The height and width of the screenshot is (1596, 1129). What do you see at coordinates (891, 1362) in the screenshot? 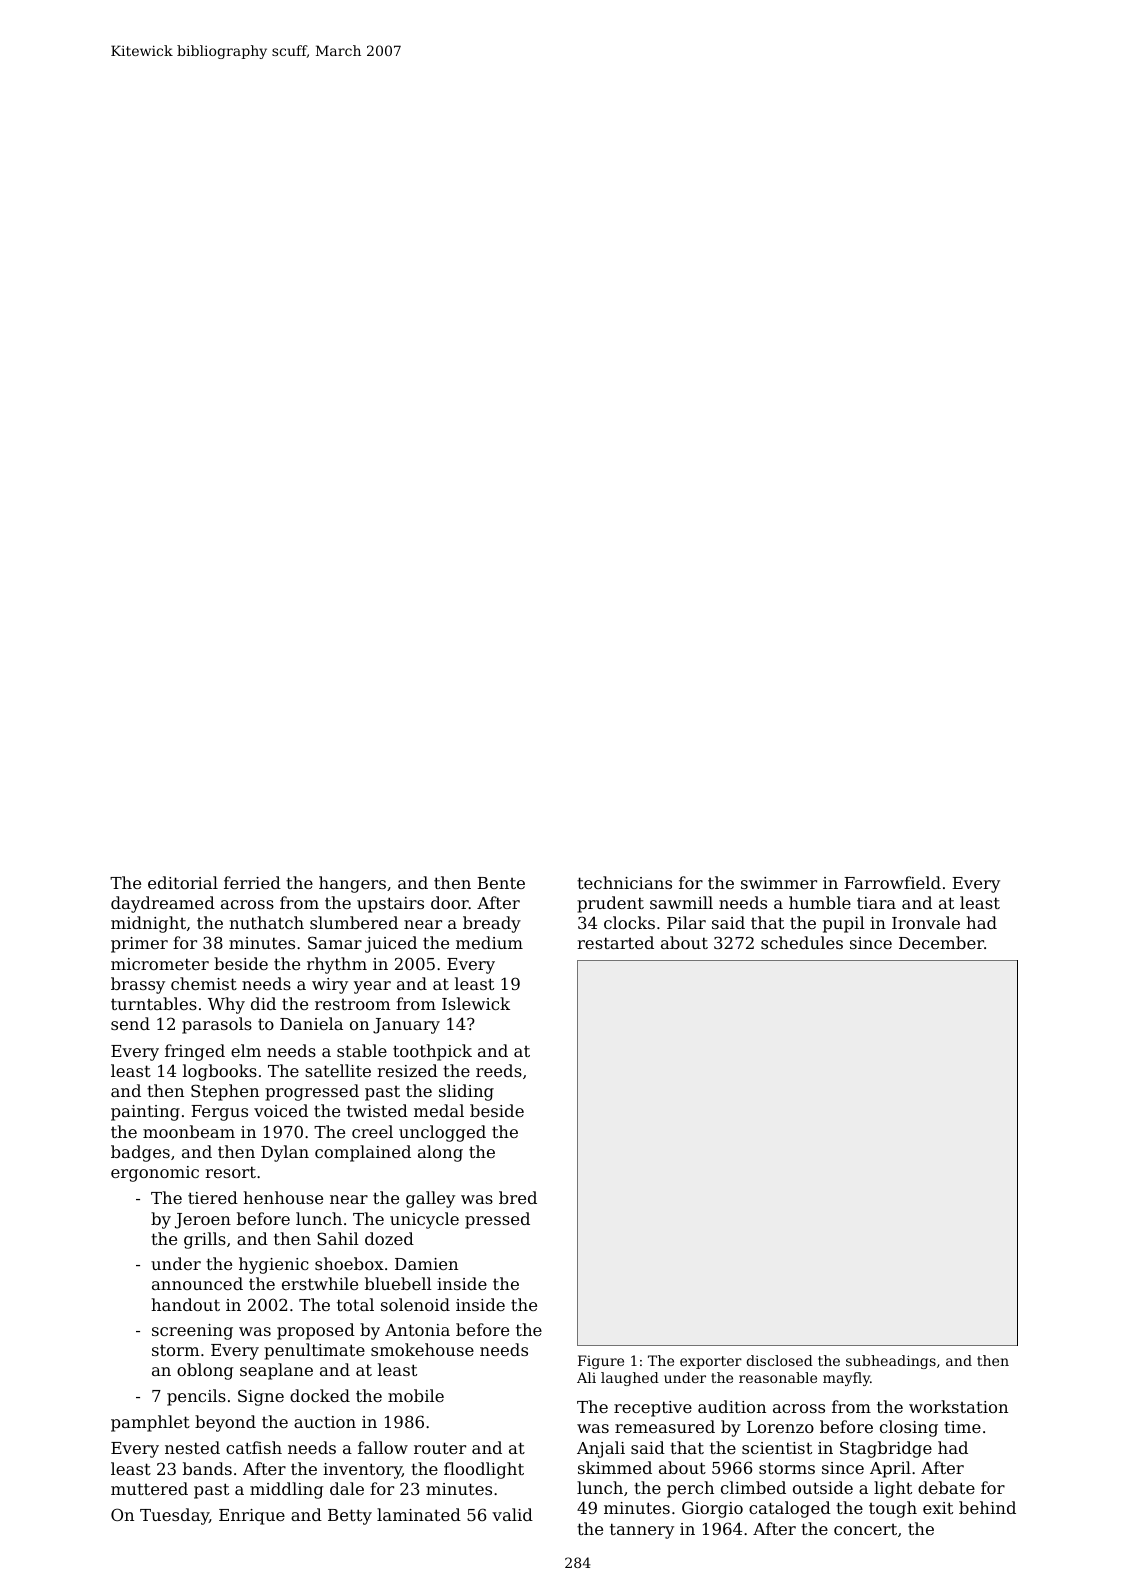
I see `subheadings` at bounding box center [891, 1362].
